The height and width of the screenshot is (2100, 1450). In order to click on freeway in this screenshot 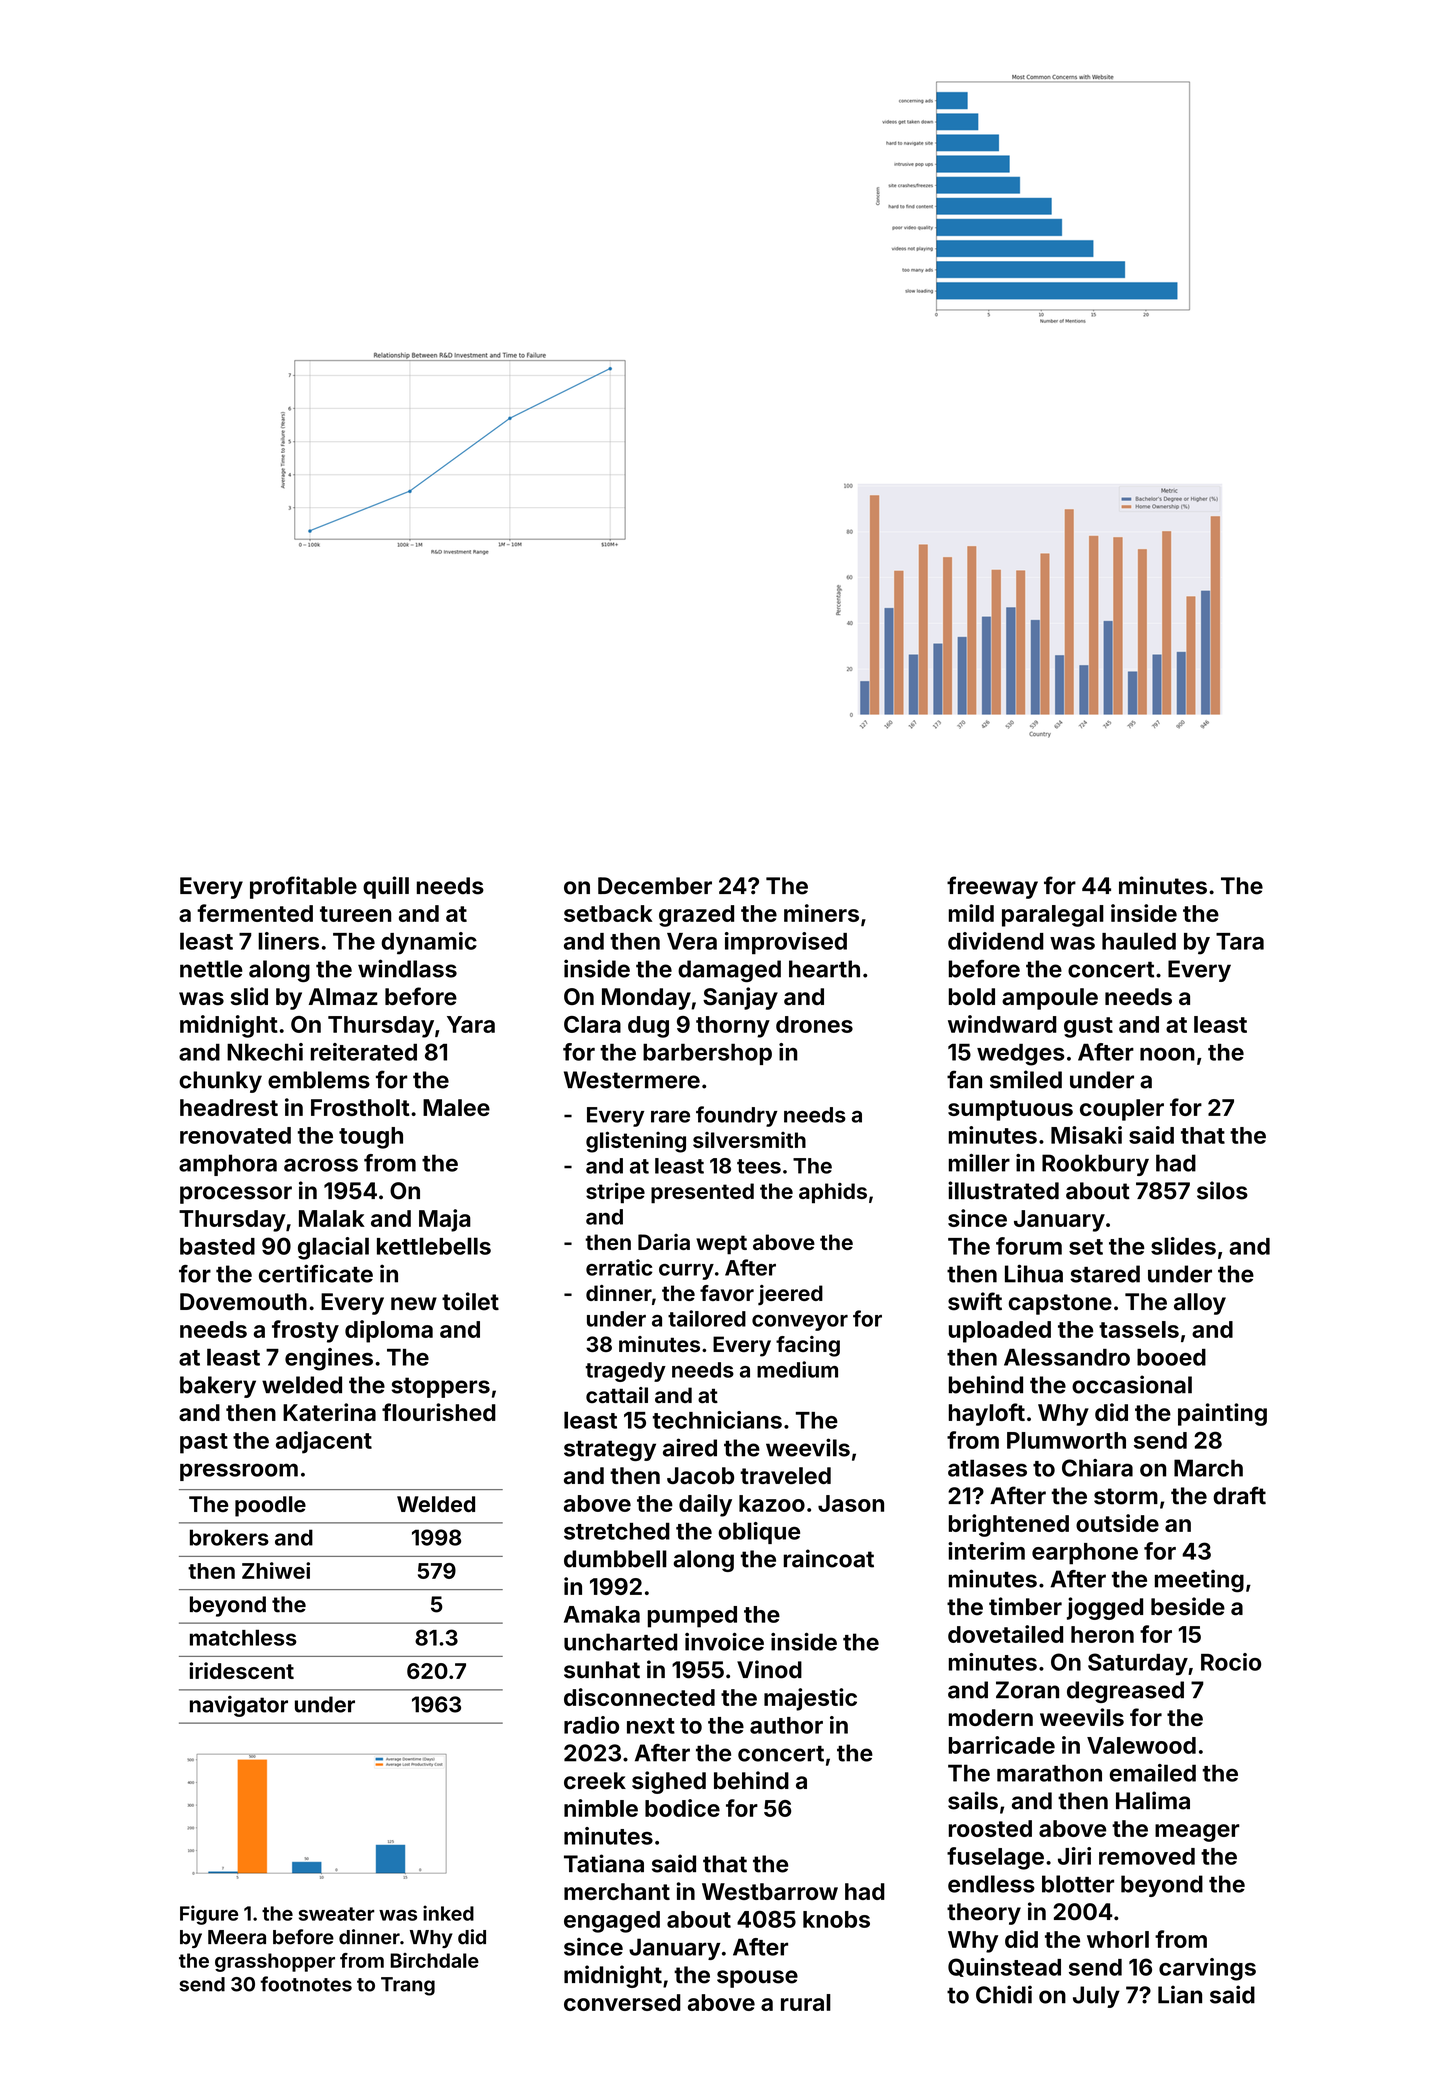, I will do `click(992, 887)`.
